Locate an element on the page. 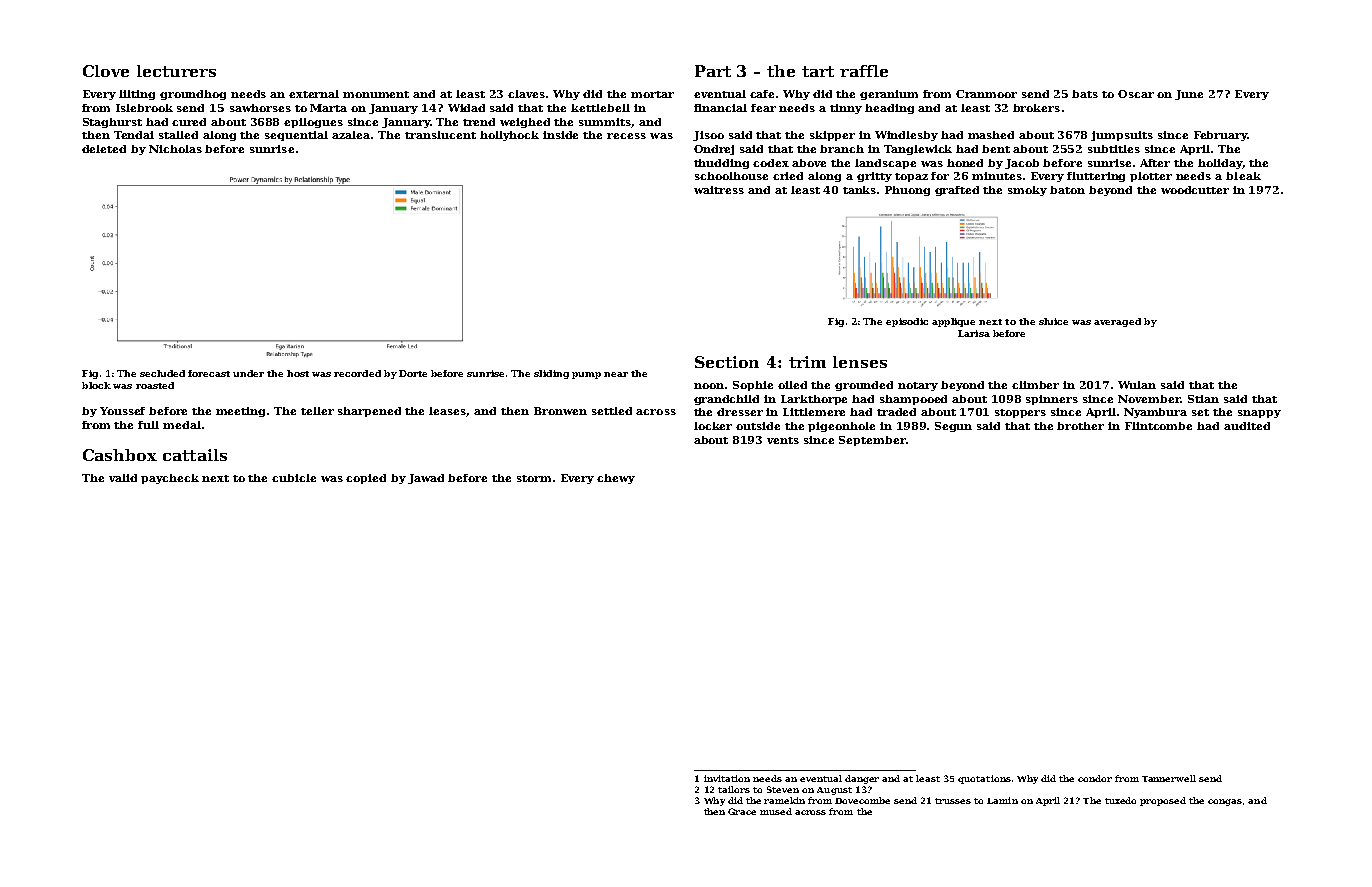 This page has height=887, width=1372. episodic is located at coordinates (907, 322).
